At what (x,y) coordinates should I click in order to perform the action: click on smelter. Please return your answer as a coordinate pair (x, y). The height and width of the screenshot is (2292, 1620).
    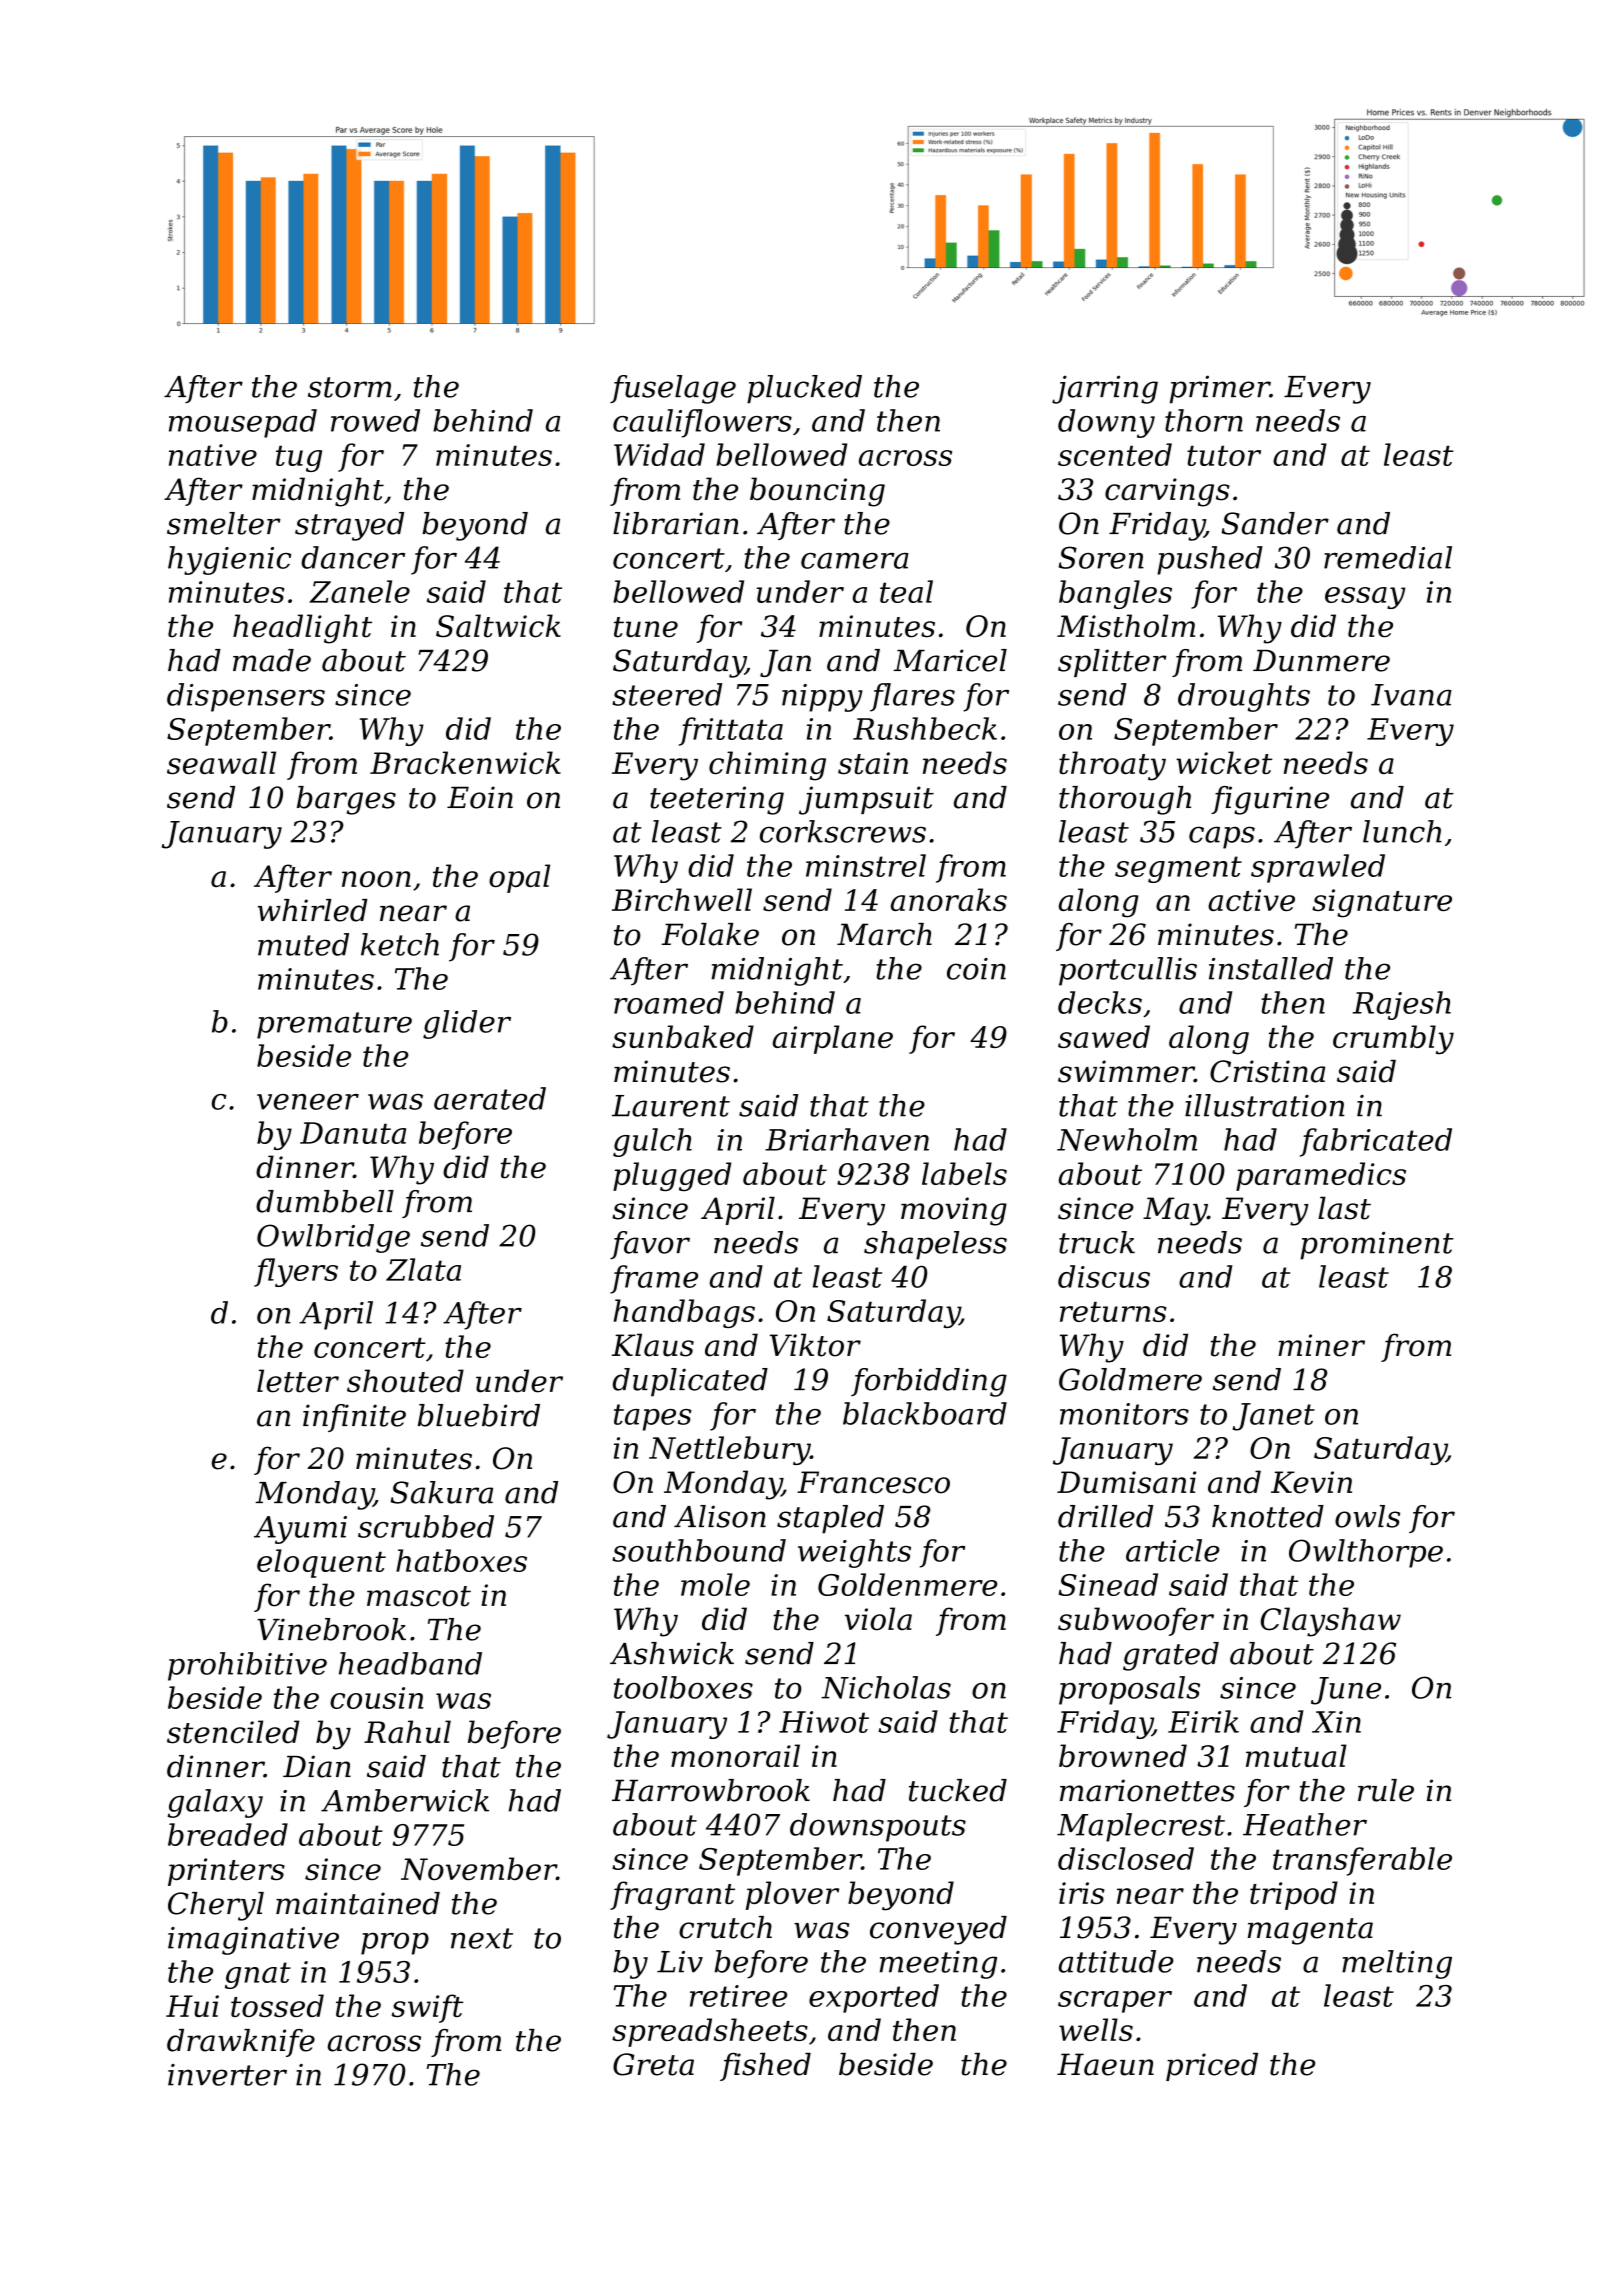
    Looking at the image, I should click on (224, 523).
